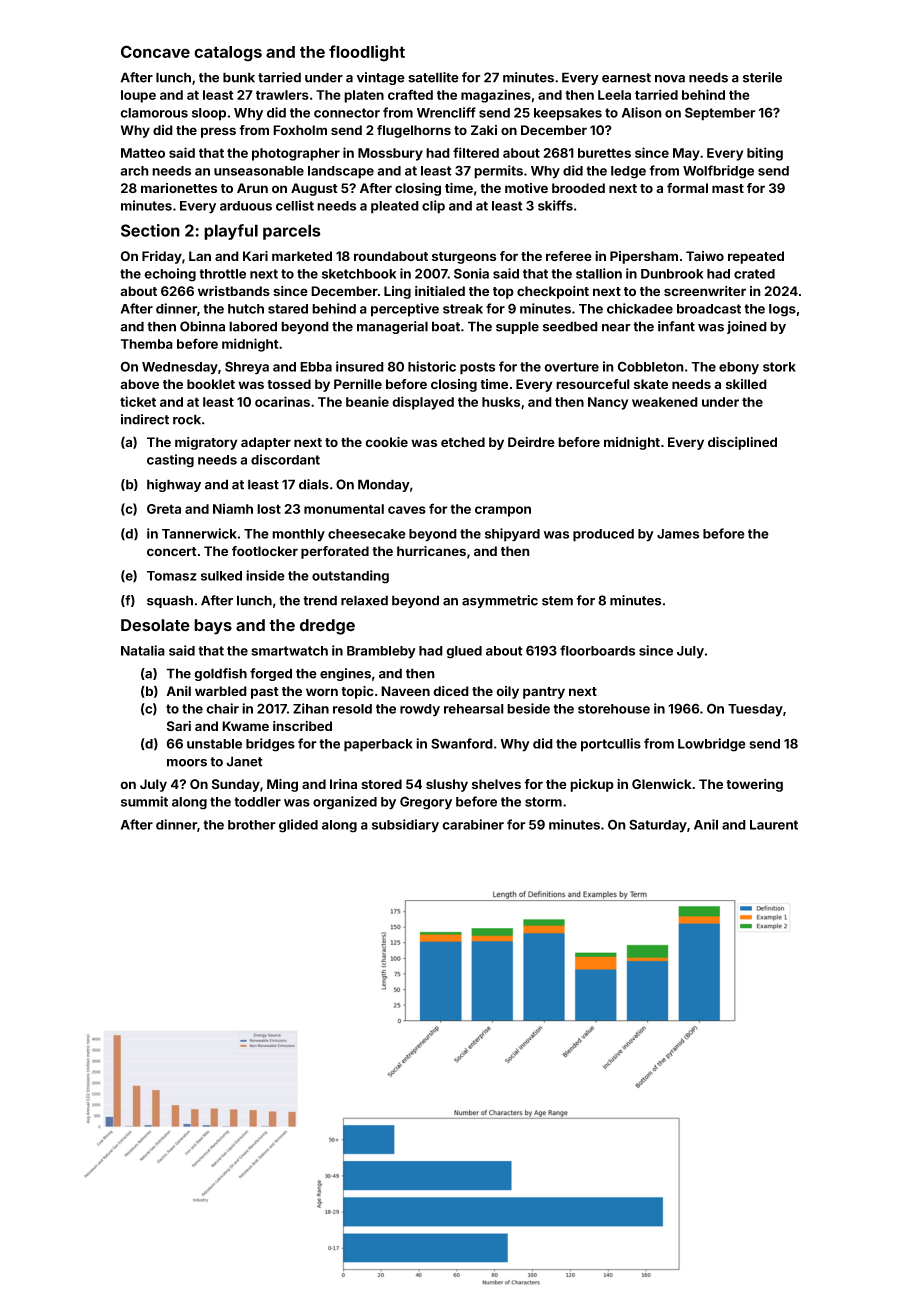  Describe the element at coordinates (364, 600) in the page. I see `relaxed` at that location.
